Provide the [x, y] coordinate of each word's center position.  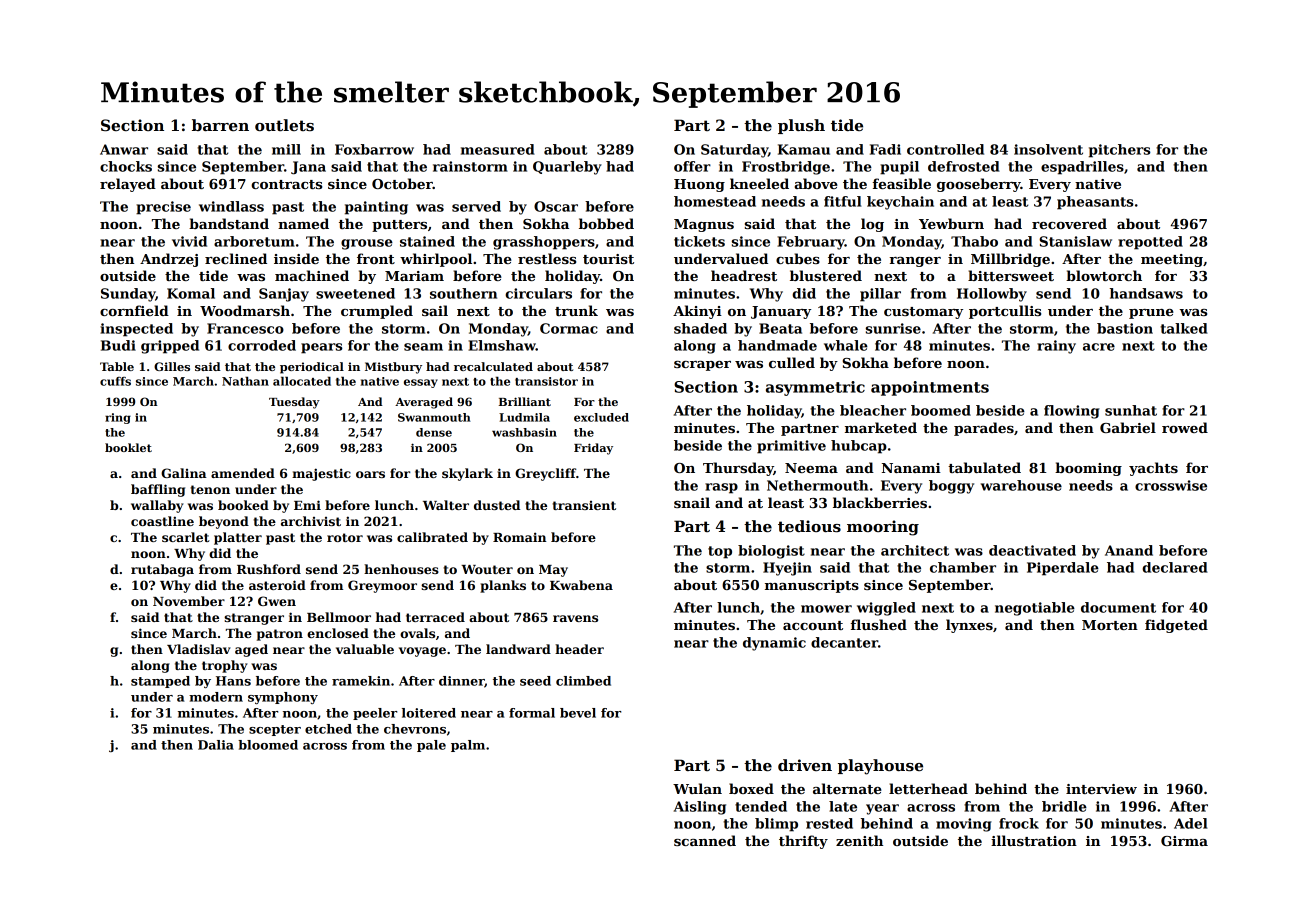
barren [220, 125]
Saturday [734, 151]
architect [915, 550]
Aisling [700, 808]
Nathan [245, 381]
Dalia [216, 745]
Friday [593, 449]
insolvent [1048, 149]
